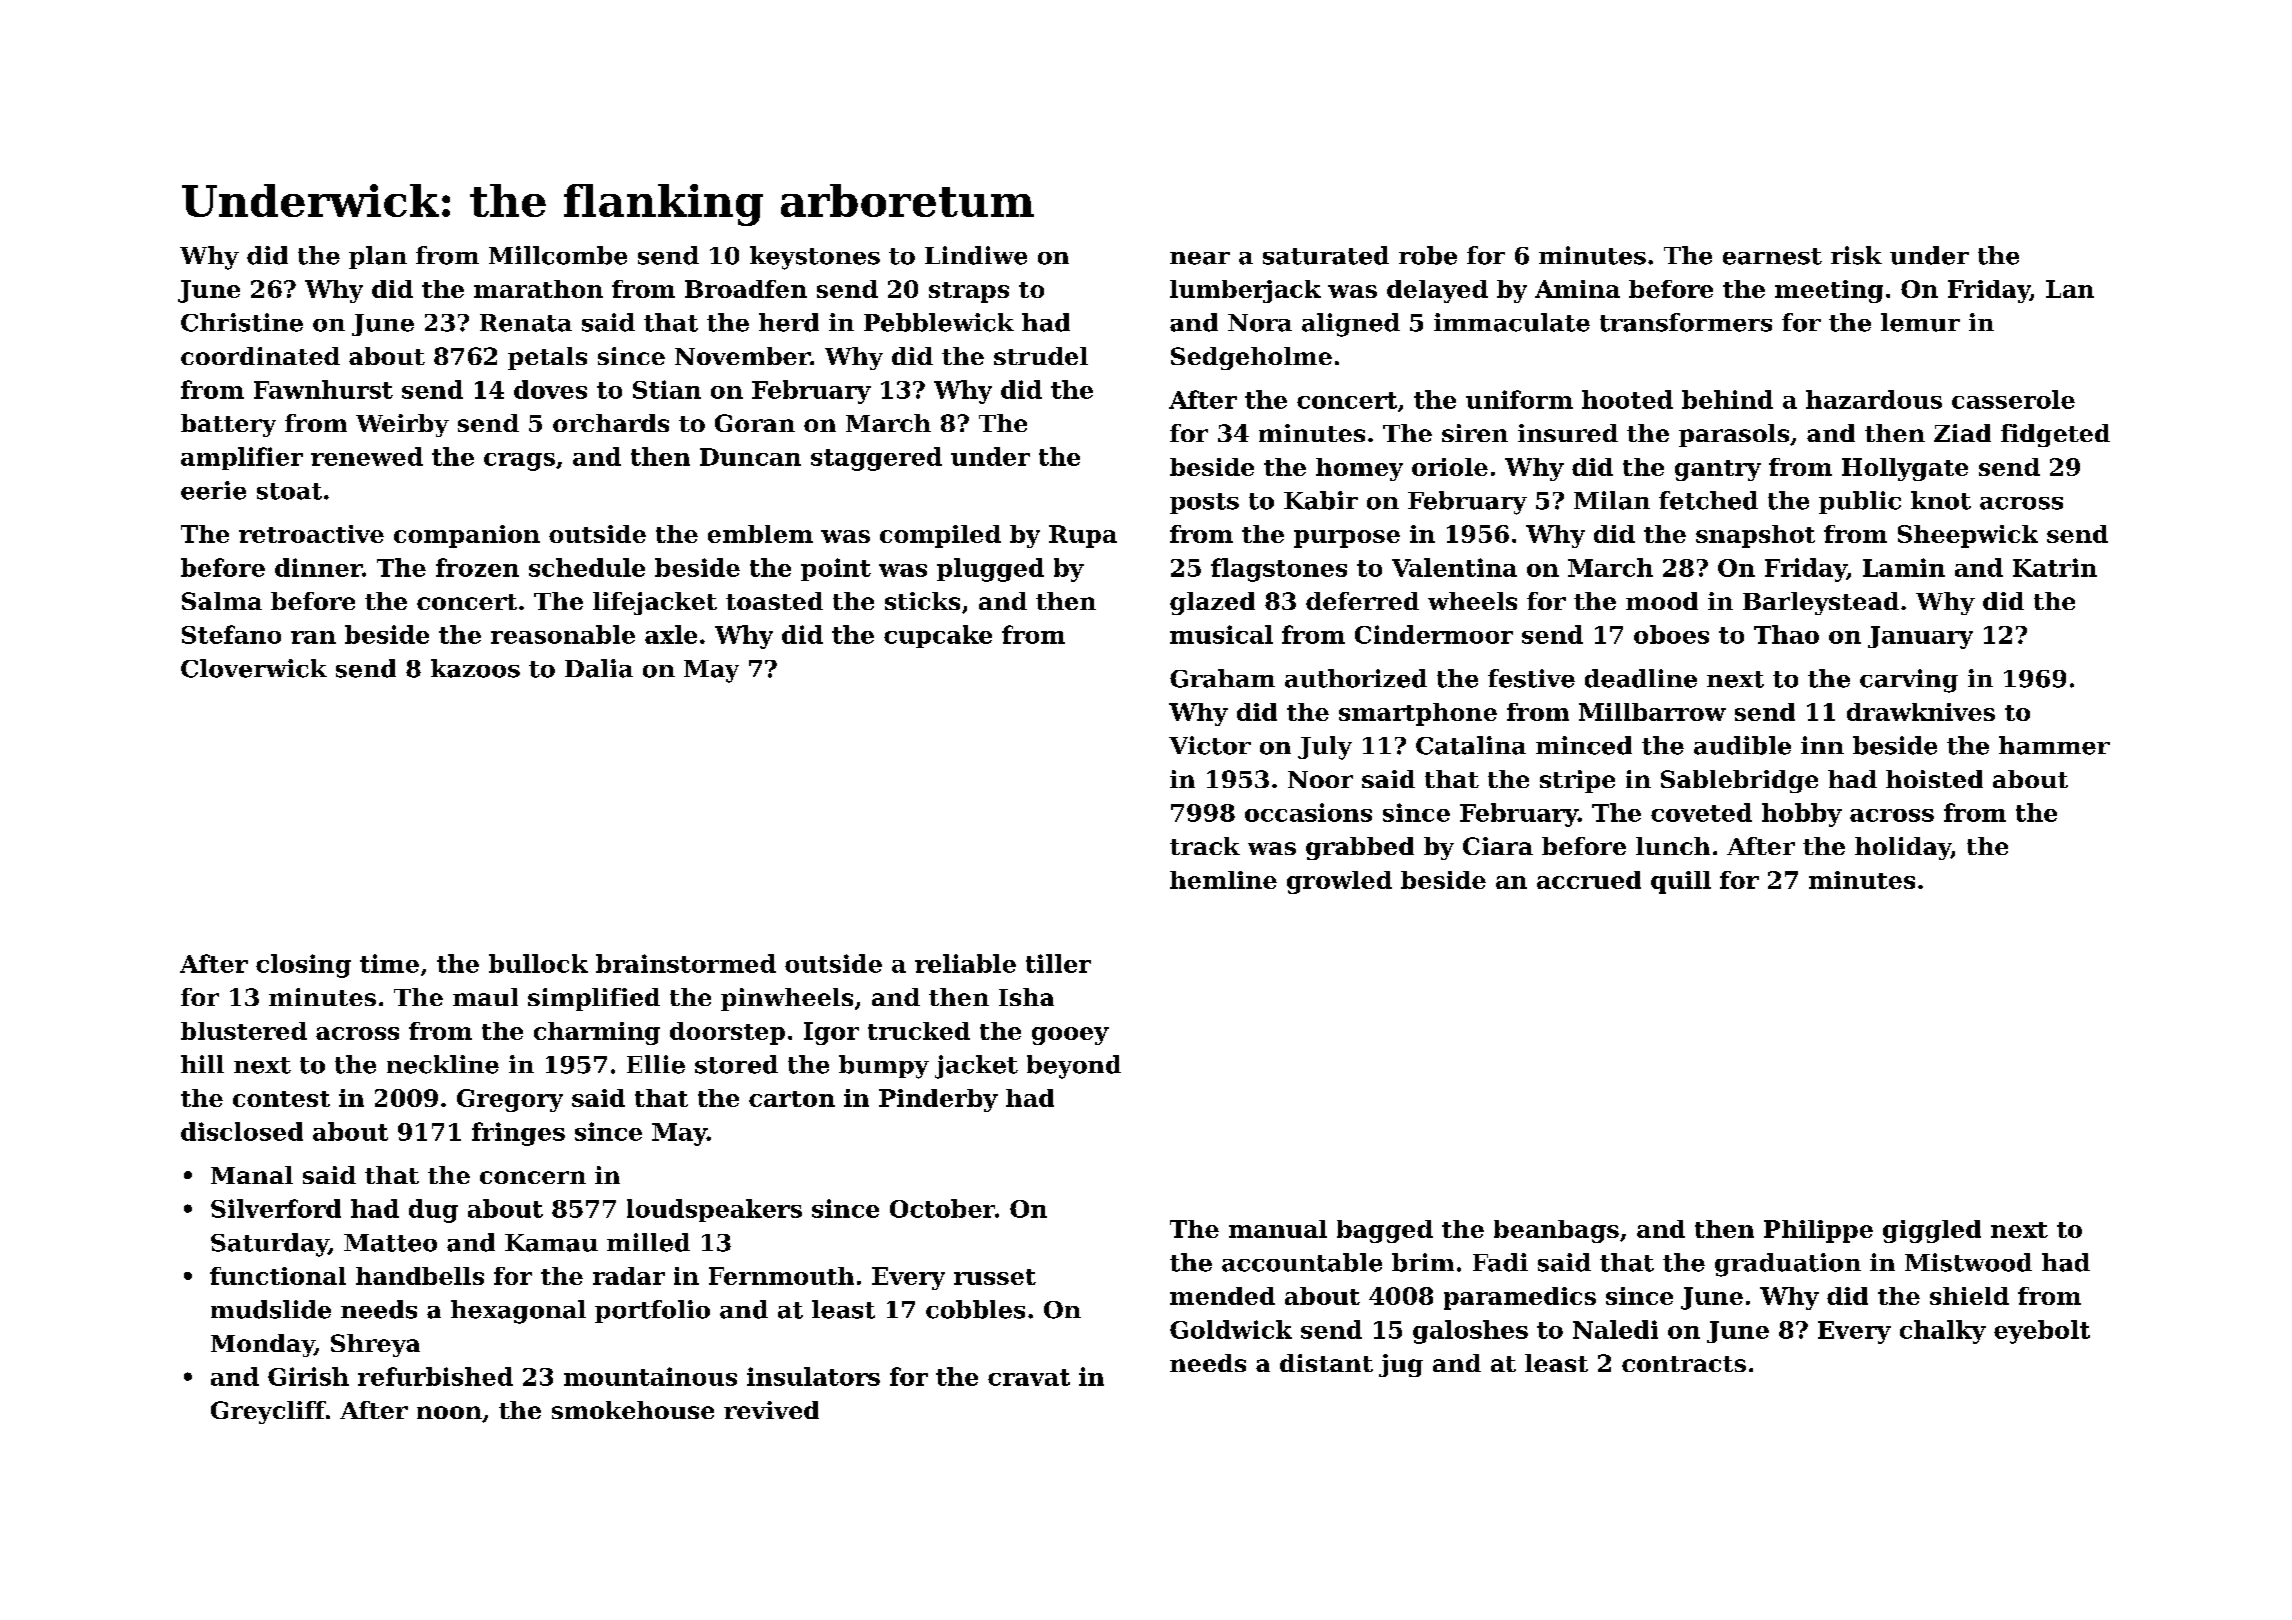 Image resolution: width=2292 pixels, height=1620 pixels. What do you see at coordinates (1681, 882) in the image?
I see `quill` at bounding box center [1681, 882].
